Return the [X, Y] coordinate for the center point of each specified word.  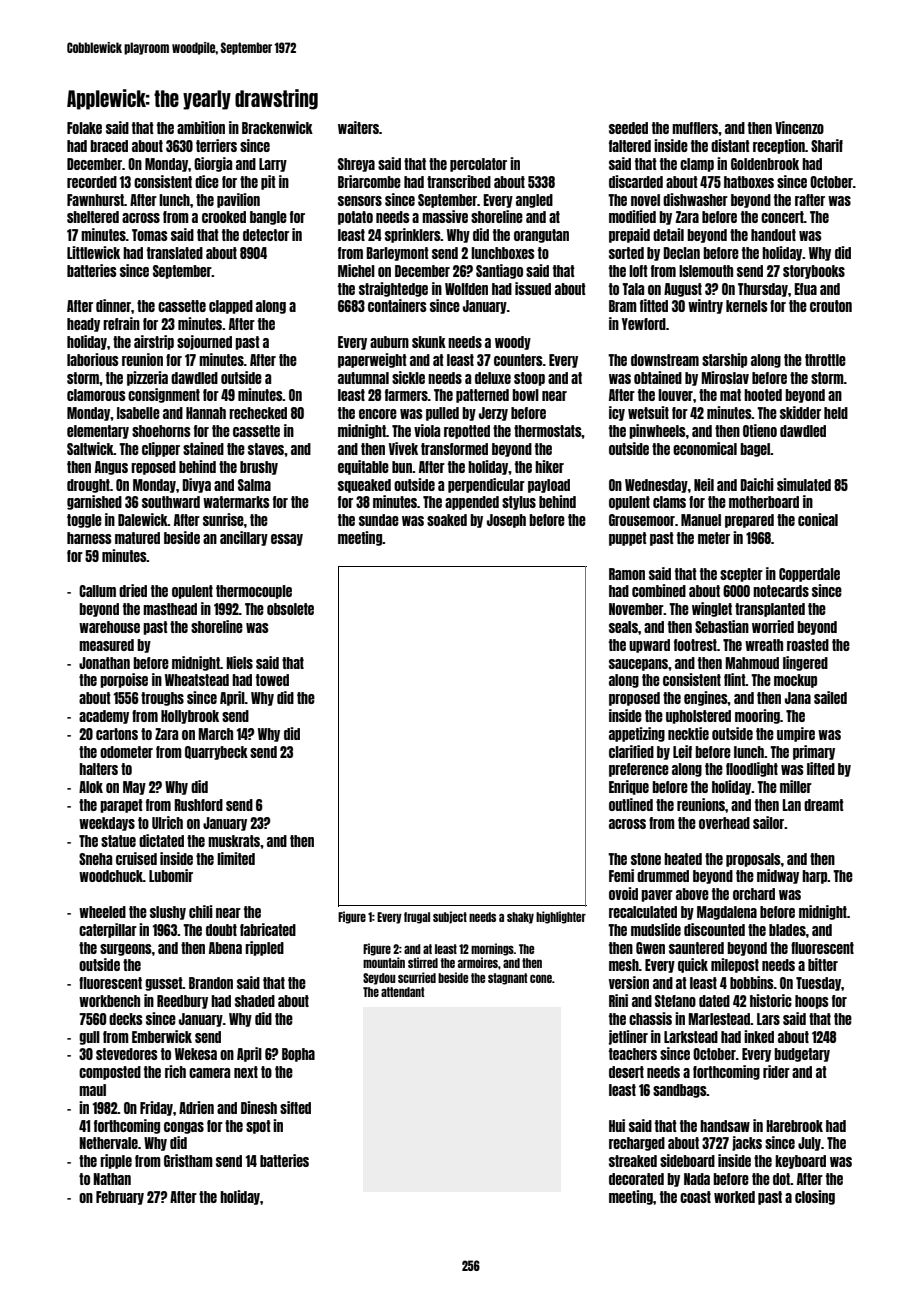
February [120, 1198]
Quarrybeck [216, 753]
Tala [633, 289]
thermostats [548, 431]
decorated [636, 1179]
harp [815, 877]
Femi [621, 875]
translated [175, 253]
